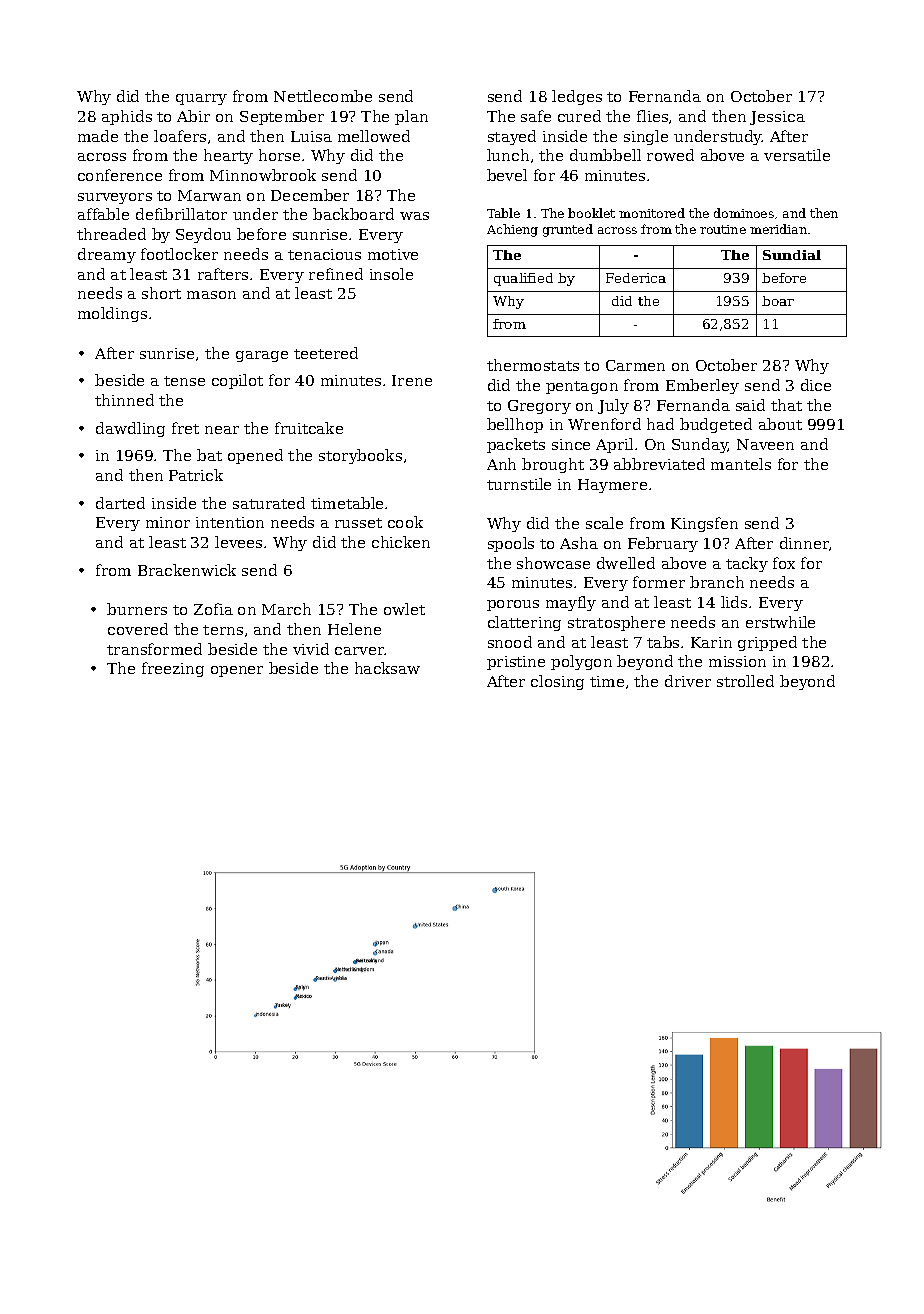 This image has width=924, height=1314. Describe the element at coordinates (112, 314) in the image. I see `moldings` at that location.
